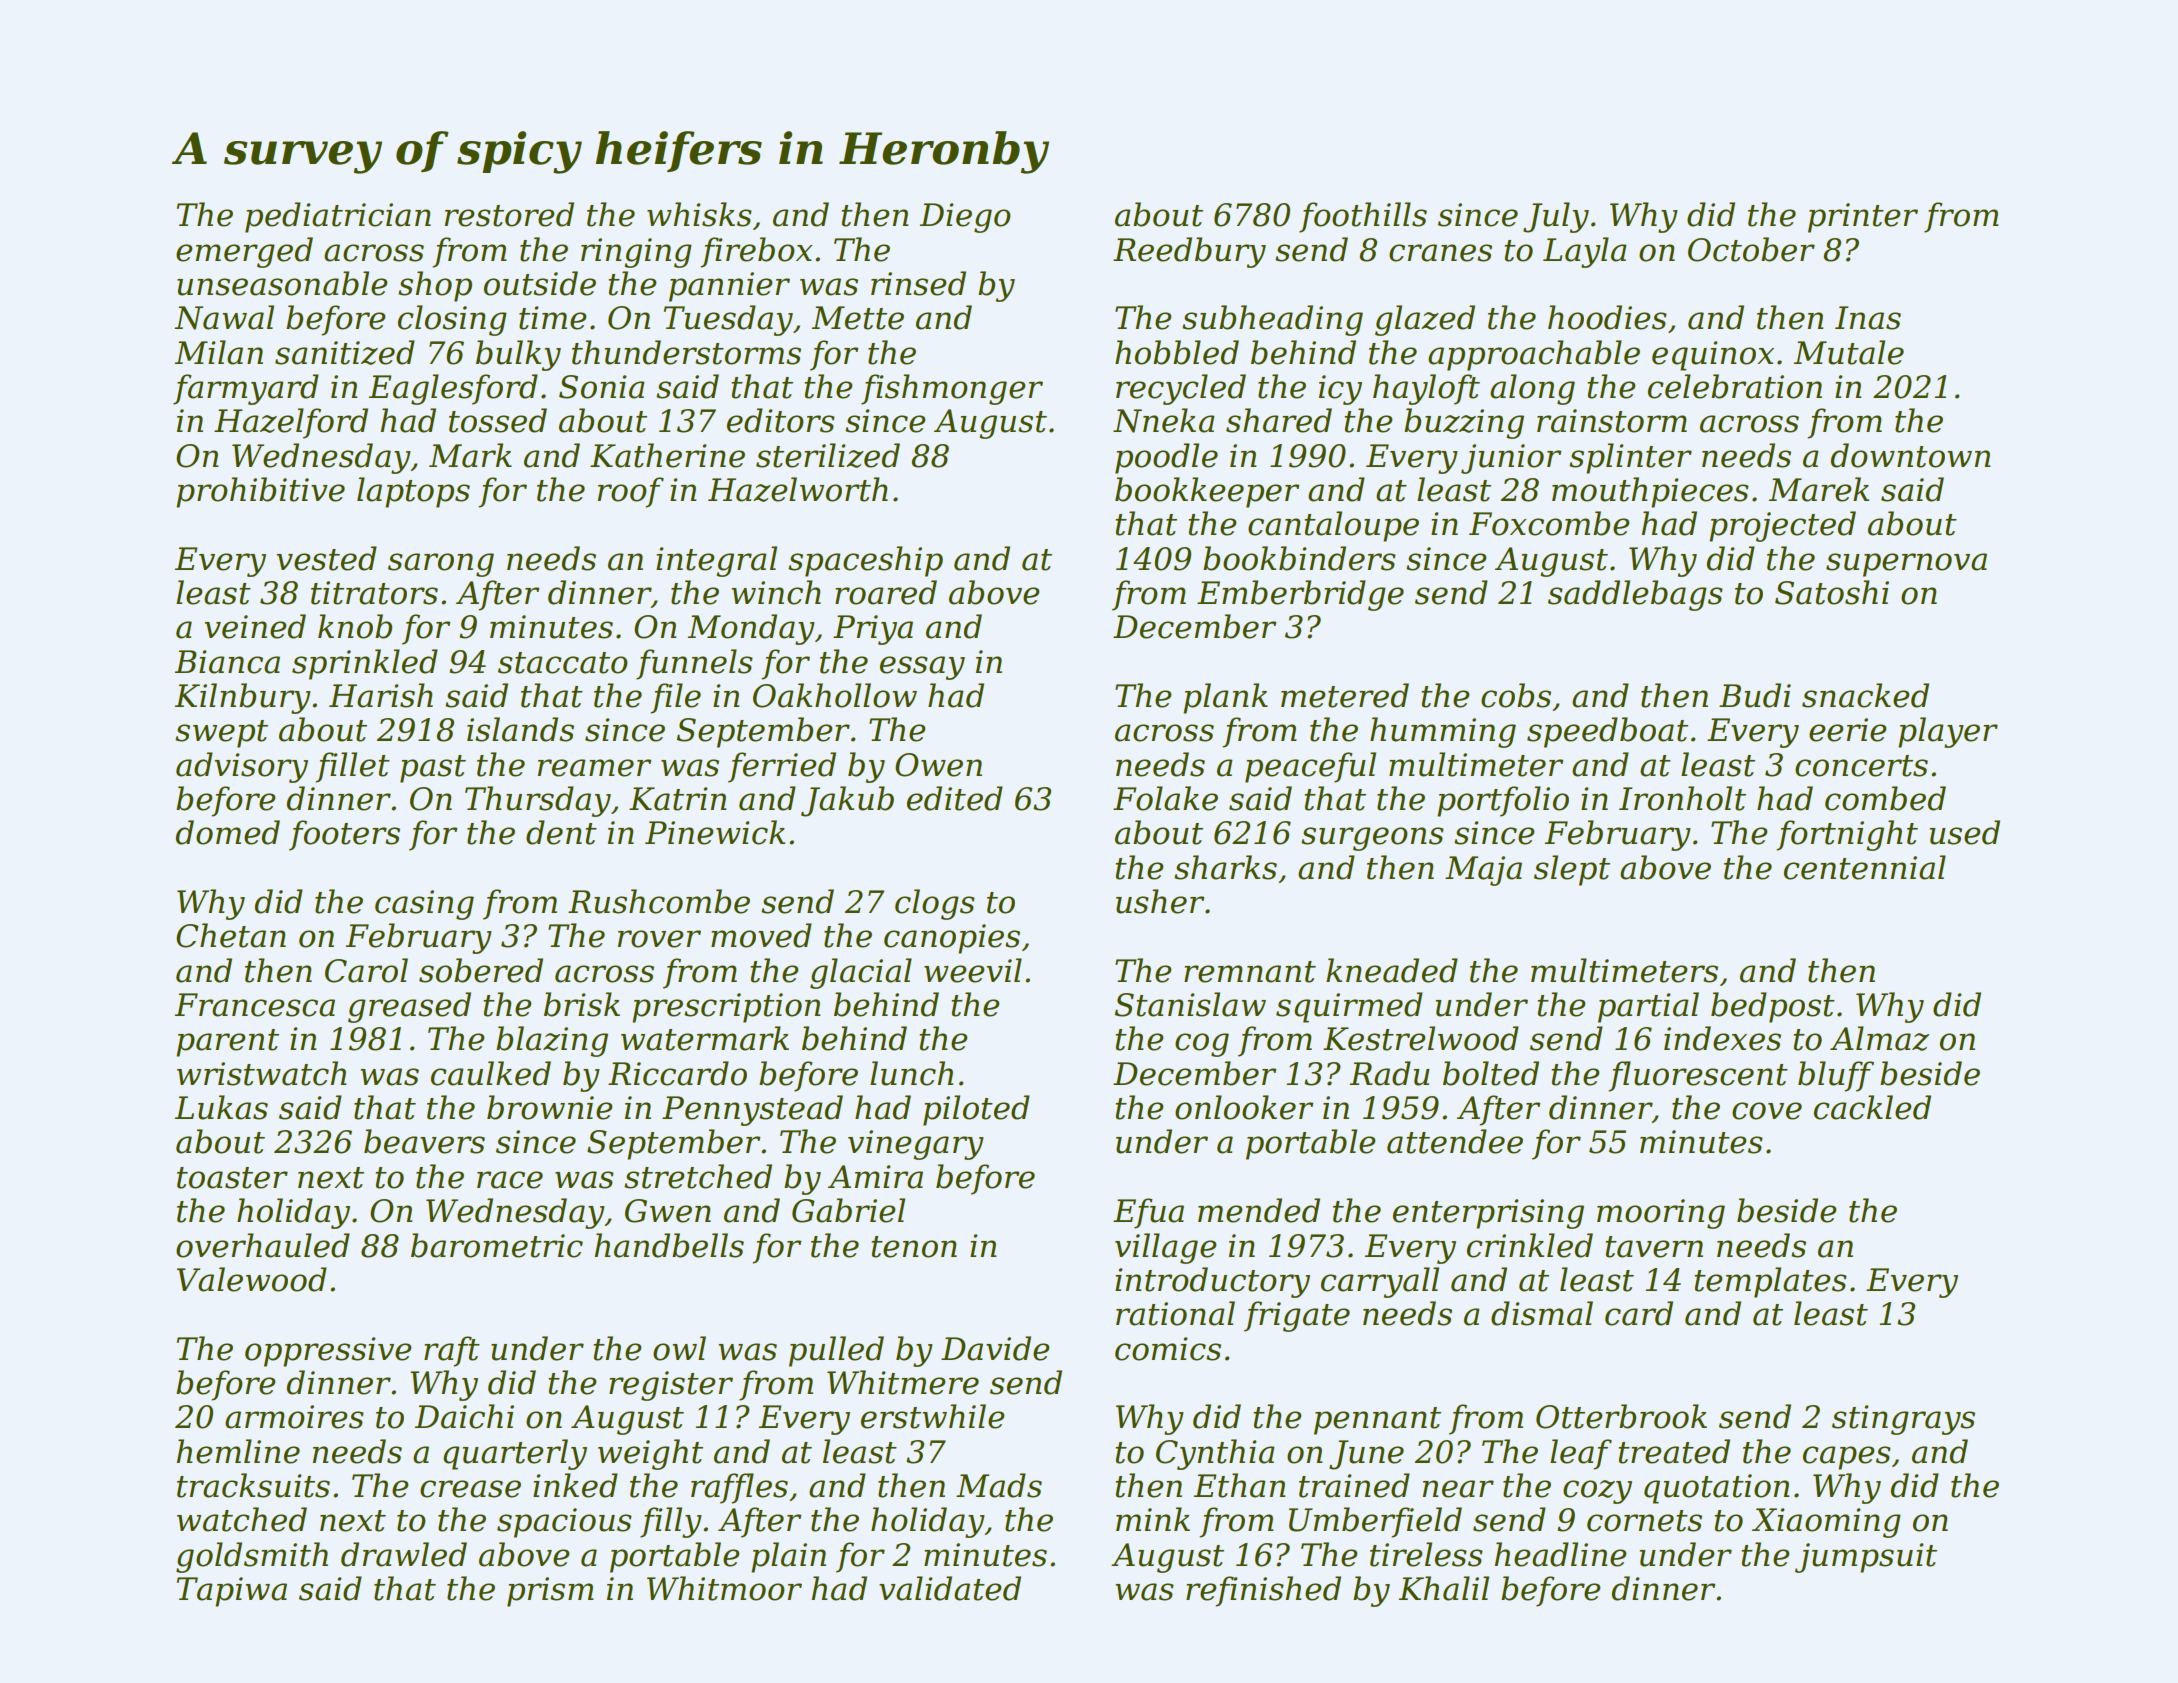 The width and height of the image is (2178, 1683). Describe the element at coordinates (865, 561) in the image. I see `spaceship` at that location.
